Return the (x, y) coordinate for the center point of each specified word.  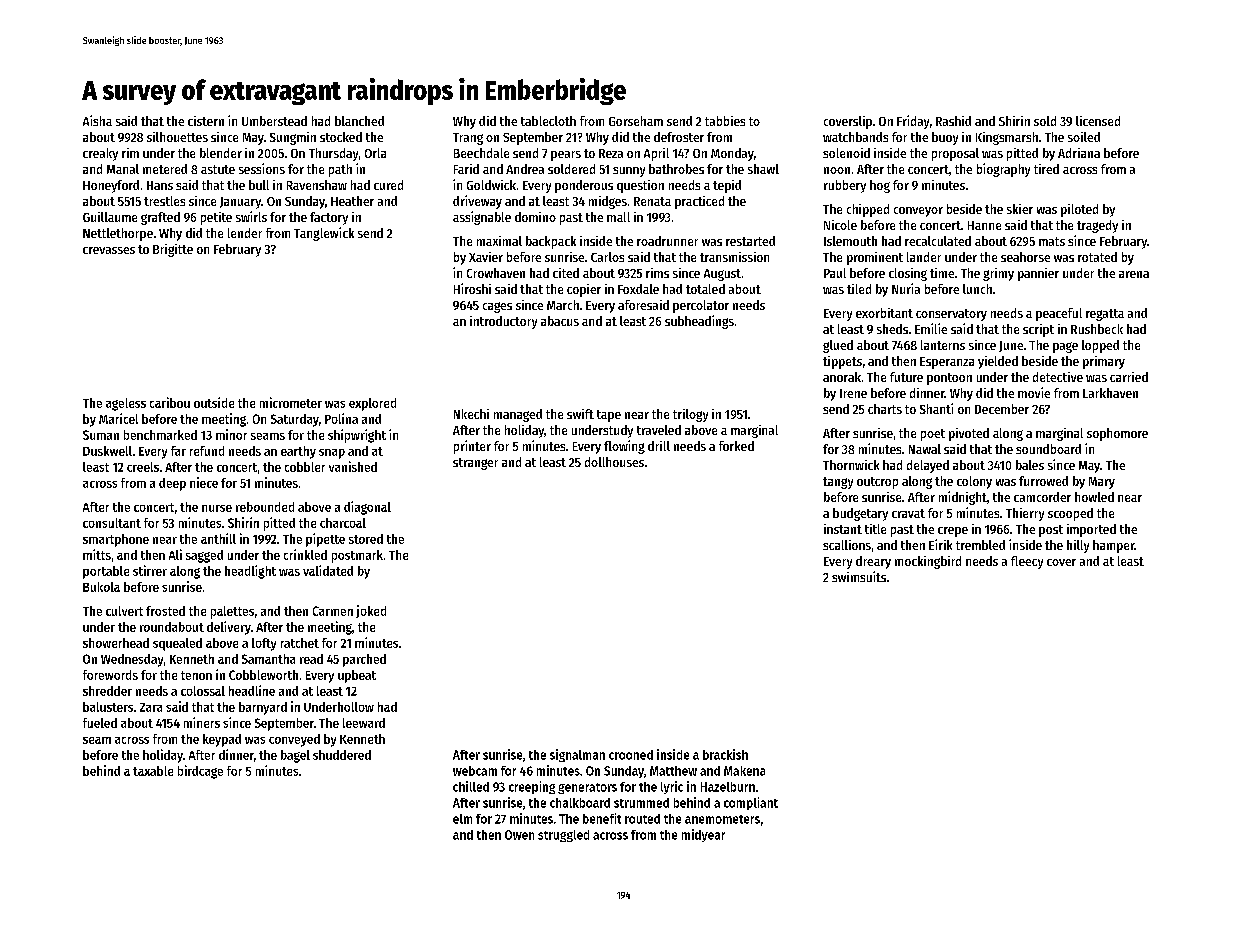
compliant (751, 803)
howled (1094, 497)
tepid (727, 186)
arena (1134, 274)
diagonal (367, 508)
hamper (1113, 546)
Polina (341, 418)
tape (609, 416)
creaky (100, 154)
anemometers (722, 819)
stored (366, 539)
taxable (153, 771)
